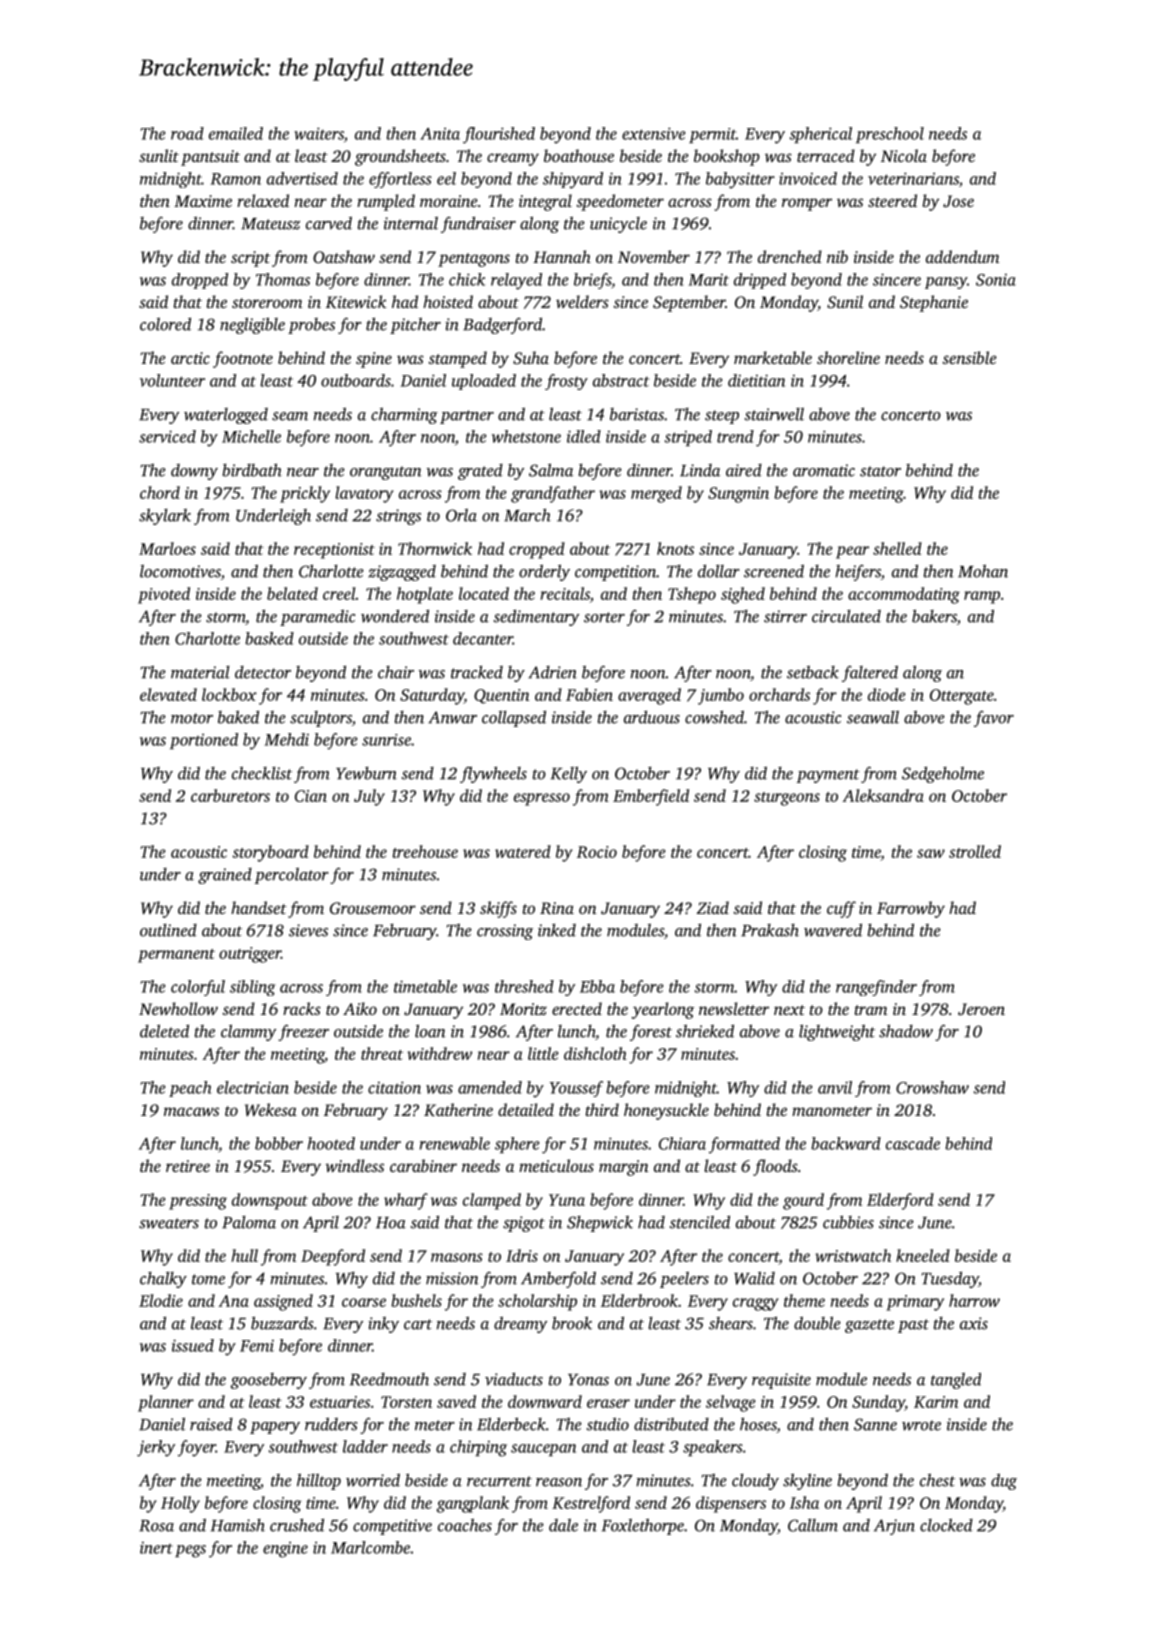 The image size is (1157, 1636). Describe the element at coordinates (194, 472) in the document. I see `downy` at that location.
